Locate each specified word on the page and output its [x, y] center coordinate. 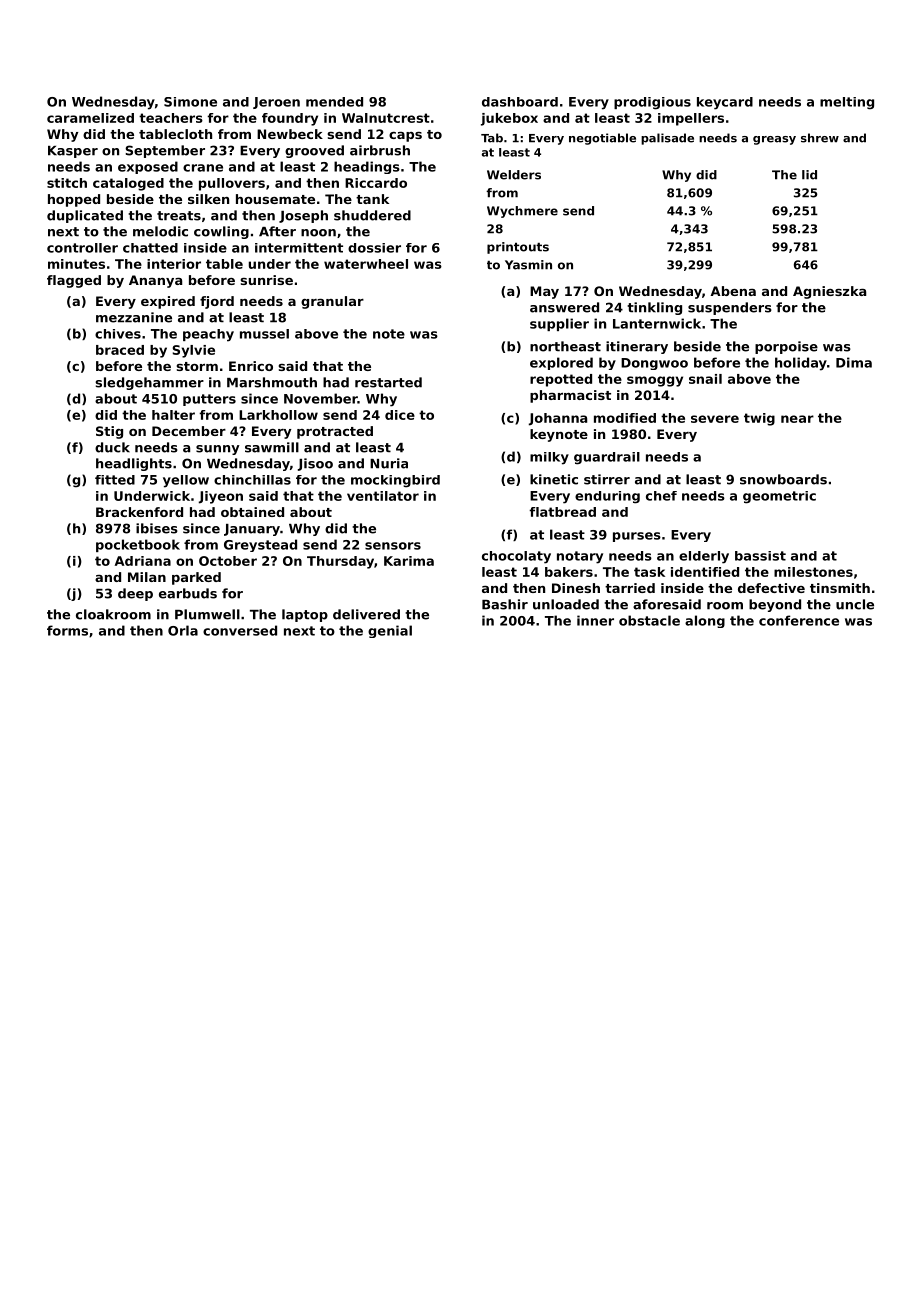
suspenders [730, 308]
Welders [514, 175]
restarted [388, 382]
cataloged [128, 184]
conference [799, 620]
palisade [667, 139]
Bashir [505, 604]
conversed [240, 630]
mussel [264, 334]
